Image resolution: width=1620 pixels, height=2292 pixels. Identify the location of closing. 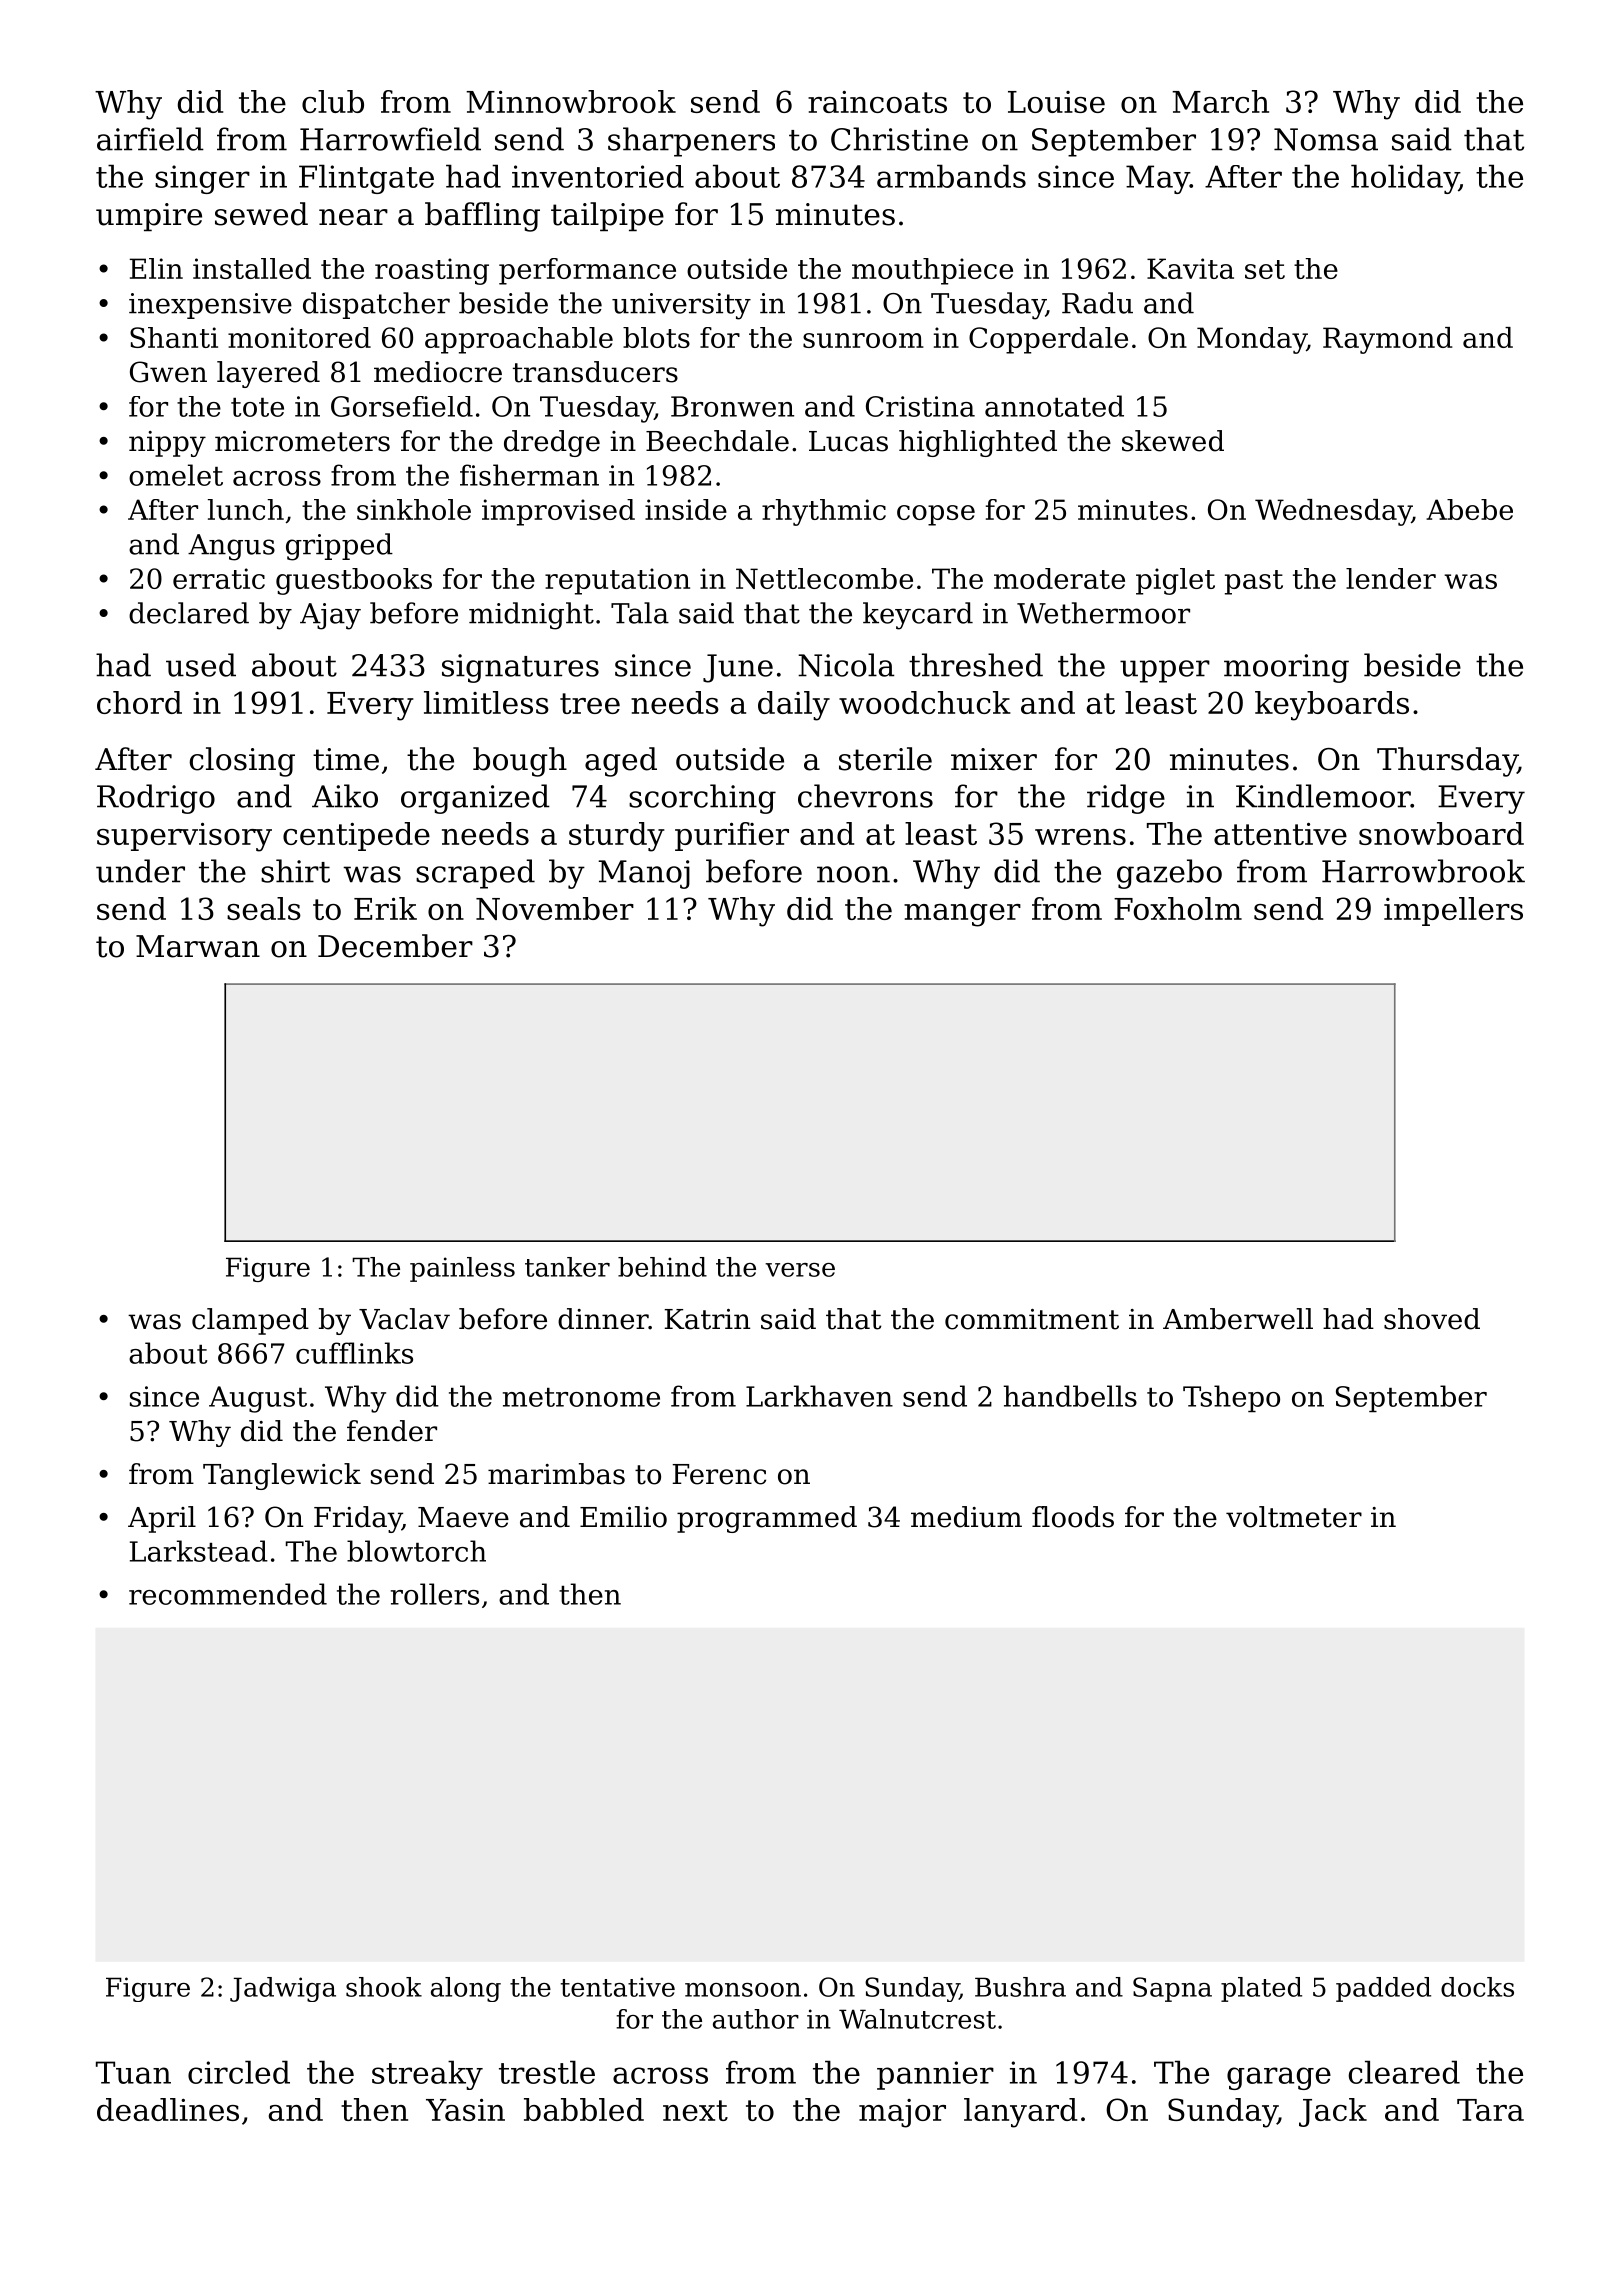
(242, 762).
